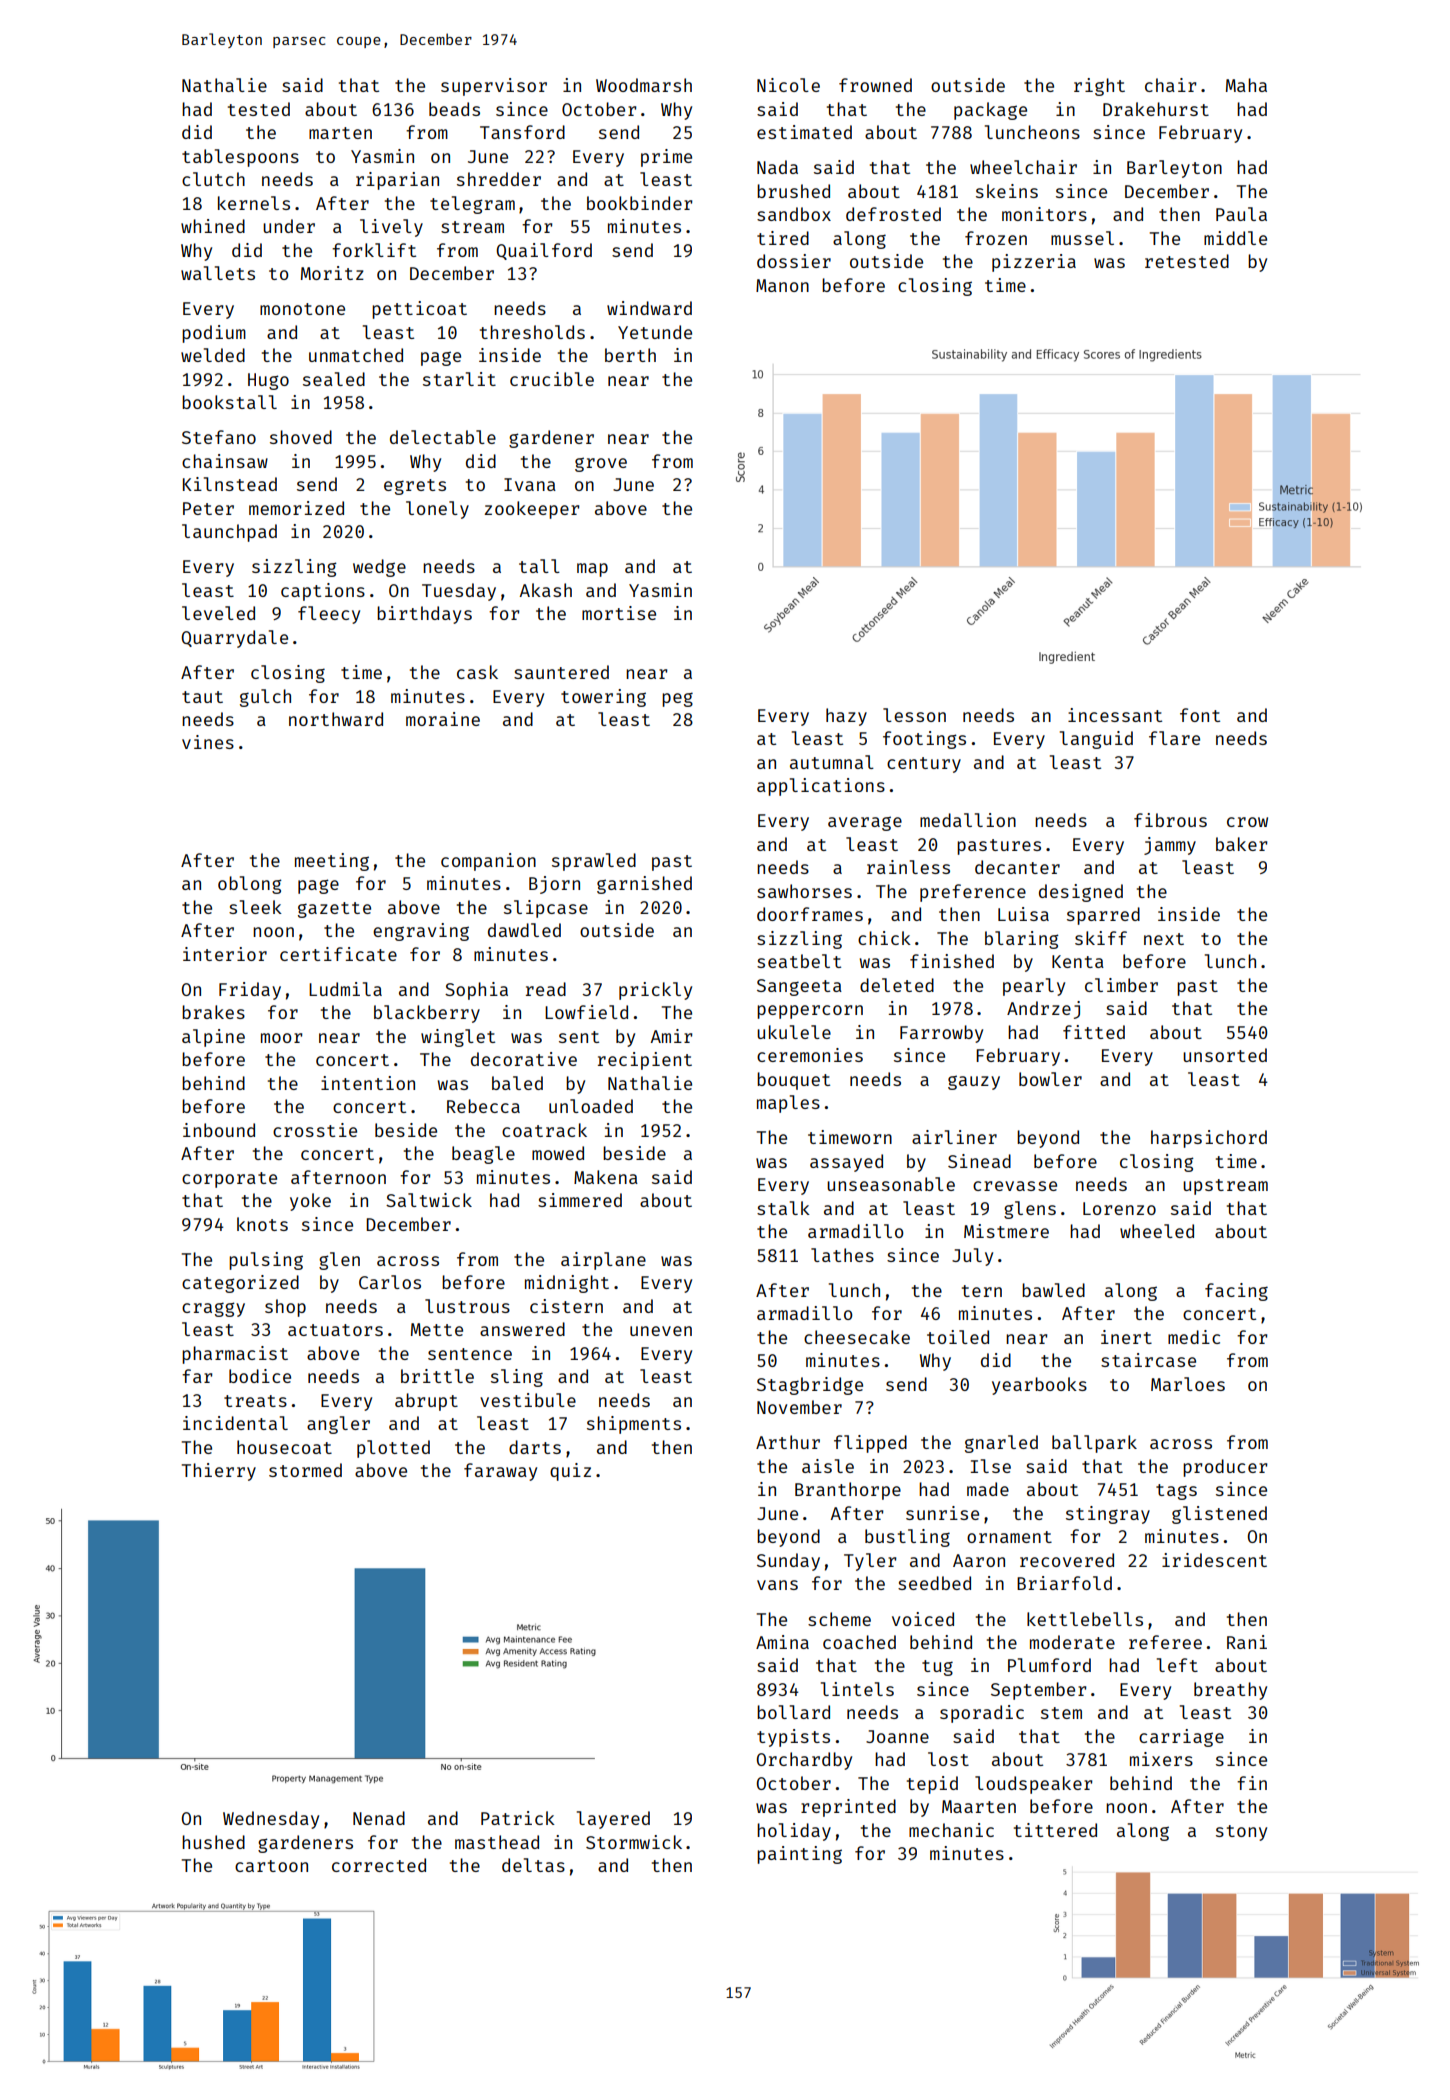  I want to click on pizzeria, so click(1034, 263).
